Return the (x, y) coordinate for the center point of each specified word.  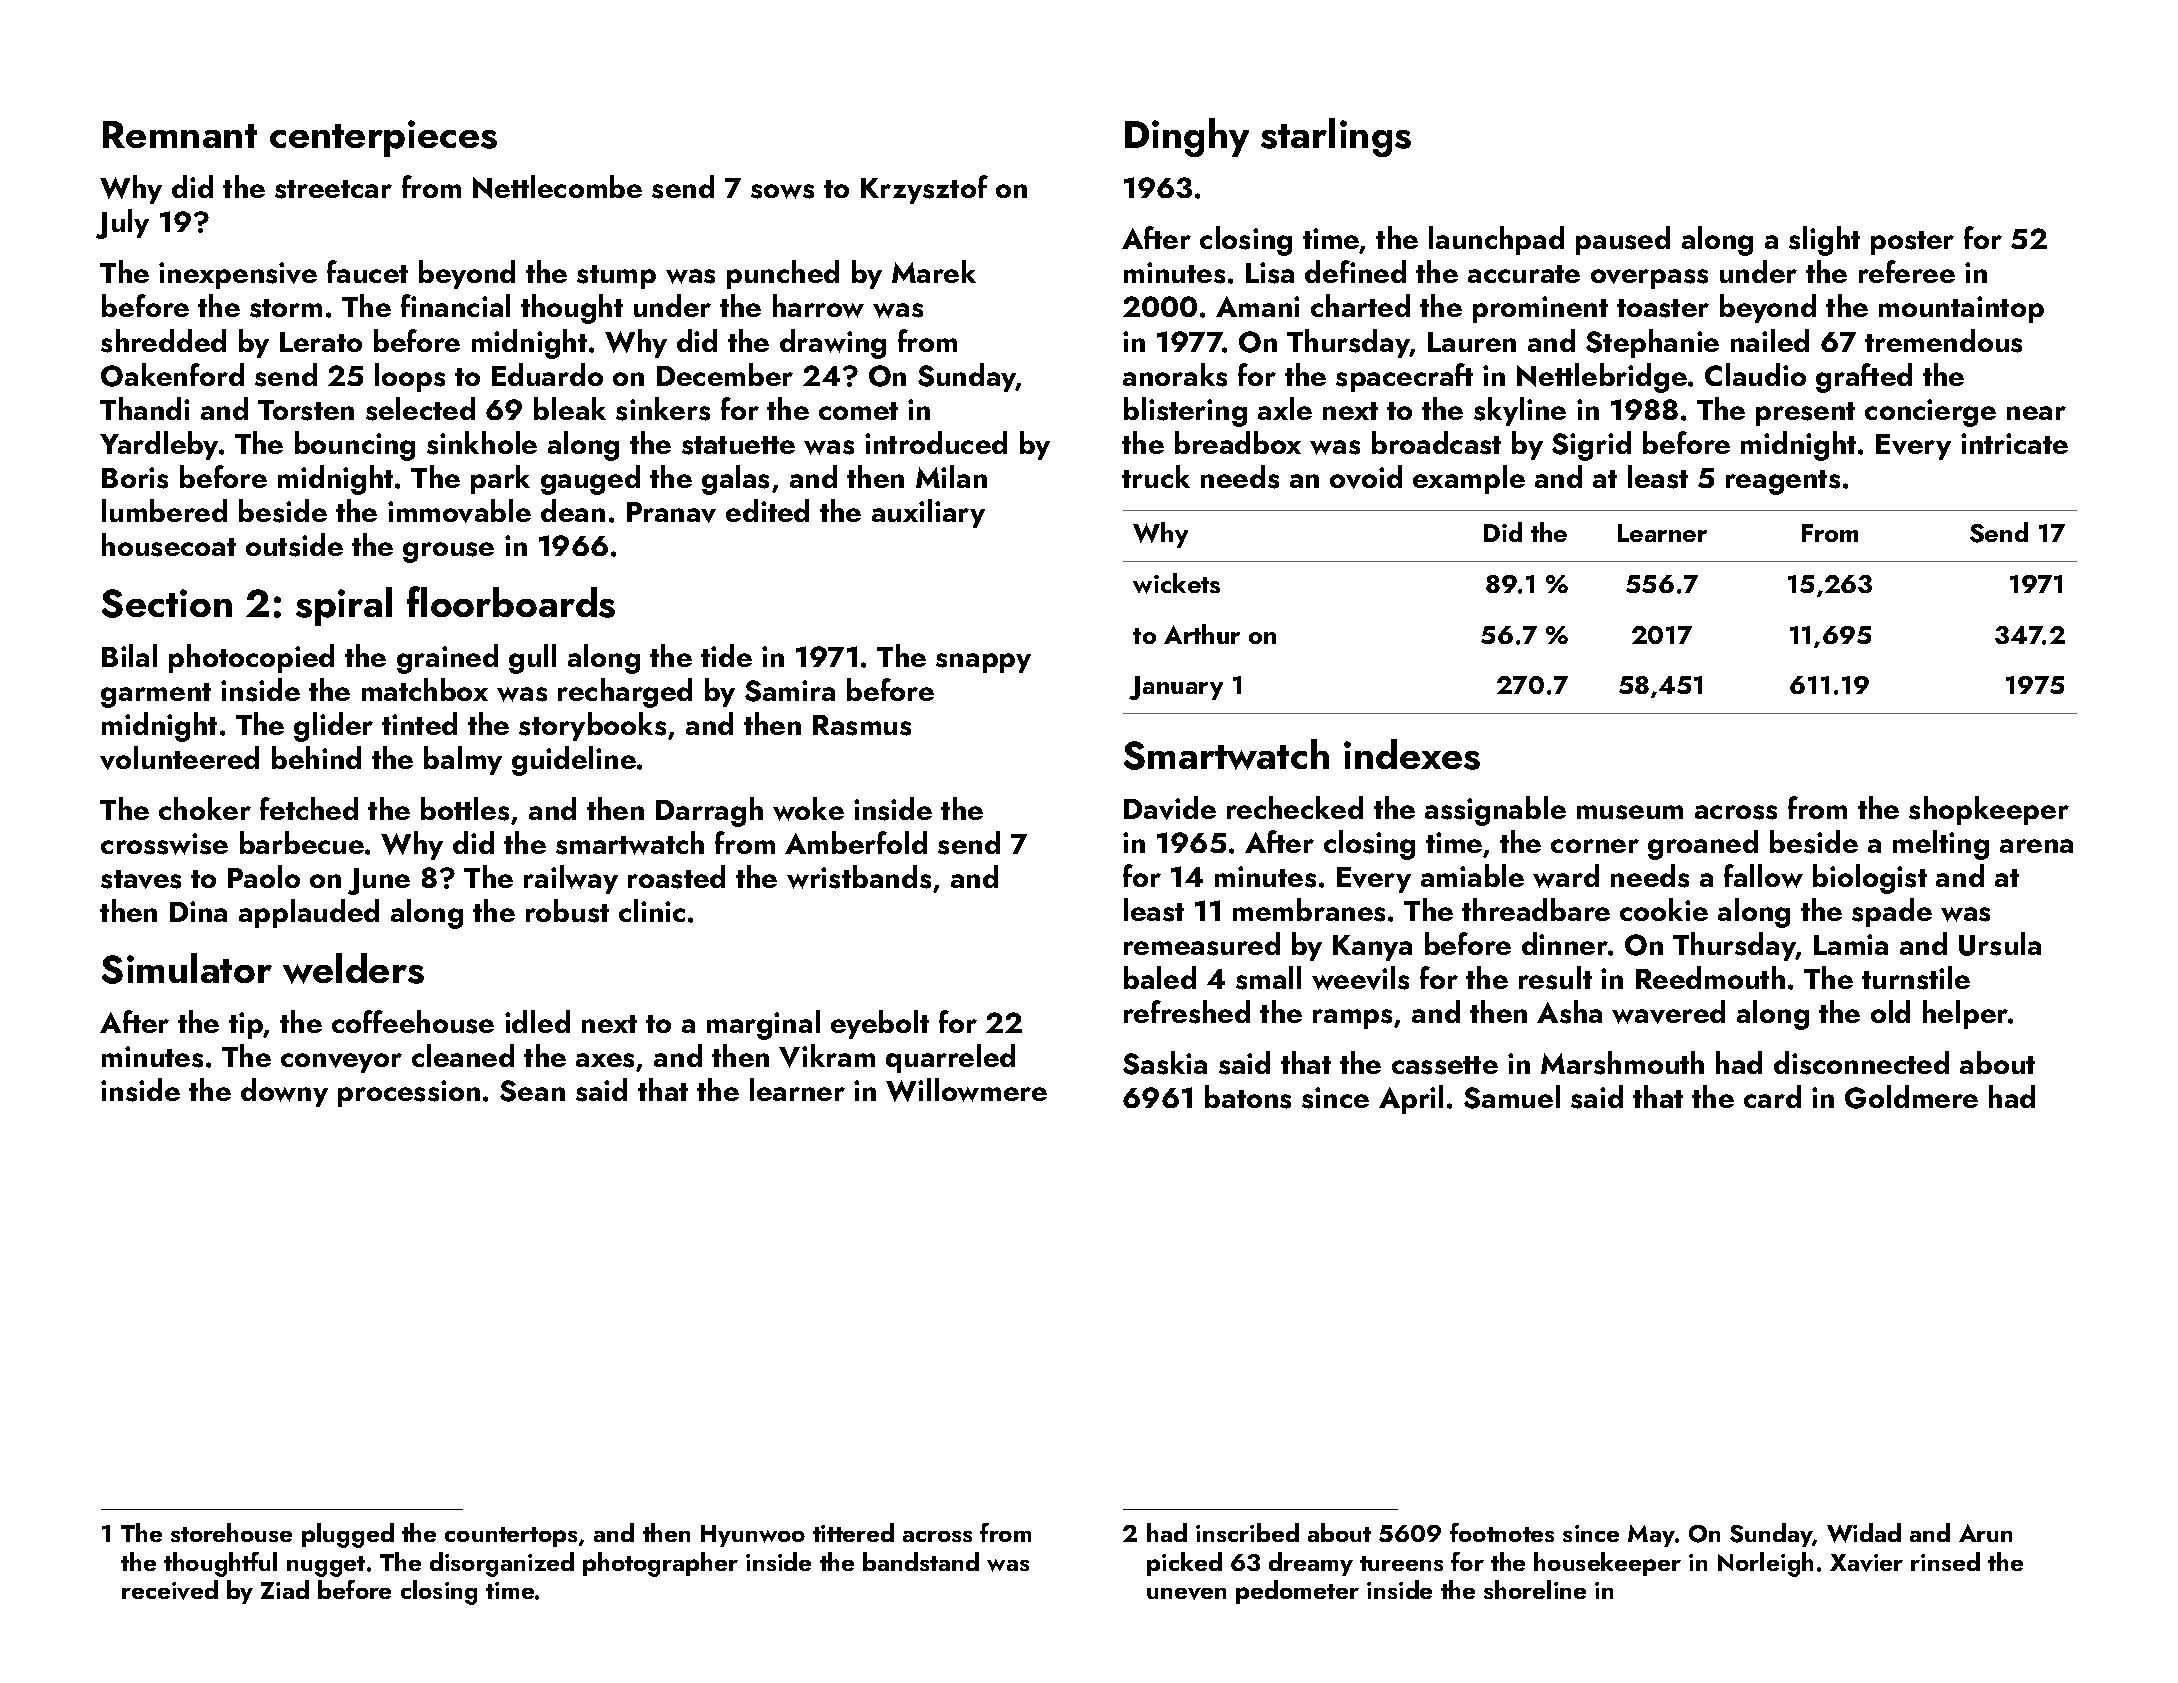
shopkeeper (1989, 810)
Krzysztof (924, 189)
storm (286, 308)
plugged (348, 1535)
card (1772, 1096)
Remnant (180, 134)
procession (409, 1093)
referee (1907, 271)
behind (316, 757)
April (1411, 1099)
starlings (1336, 137)
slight (1824, 241)
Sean (532, 1091)
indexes (1412, 754)
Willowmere (966, 1090)
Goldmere (1911, 1097)
